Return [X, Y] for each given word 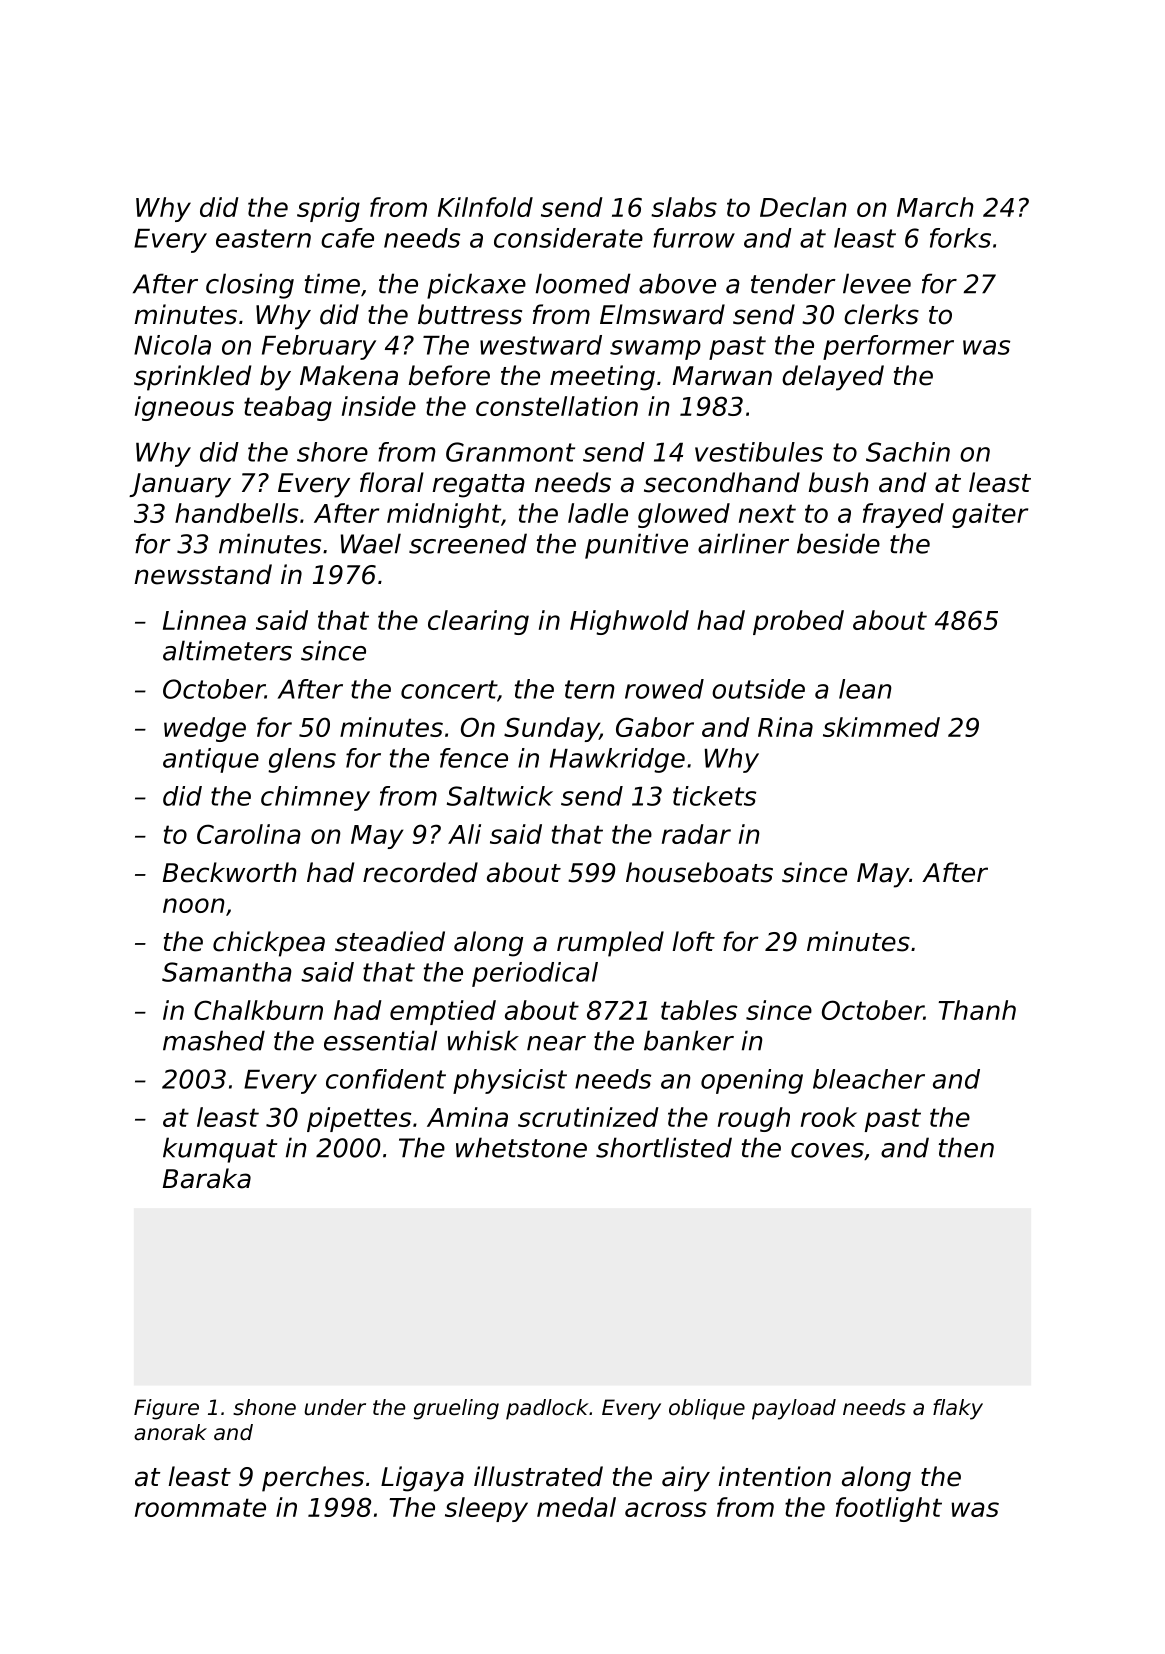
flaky [958, 1409]
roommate [200, 1507]
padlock [547, 1409]
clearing [478, 622]
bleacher [869, 1079]
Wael [371, 543]
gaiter [990, 515]
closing [250, 286]
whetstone [521, 1147]
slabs [684, 207]
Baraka [207, 1178]
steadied [390, 941]
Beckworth [230, 872]
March [935, 207]
